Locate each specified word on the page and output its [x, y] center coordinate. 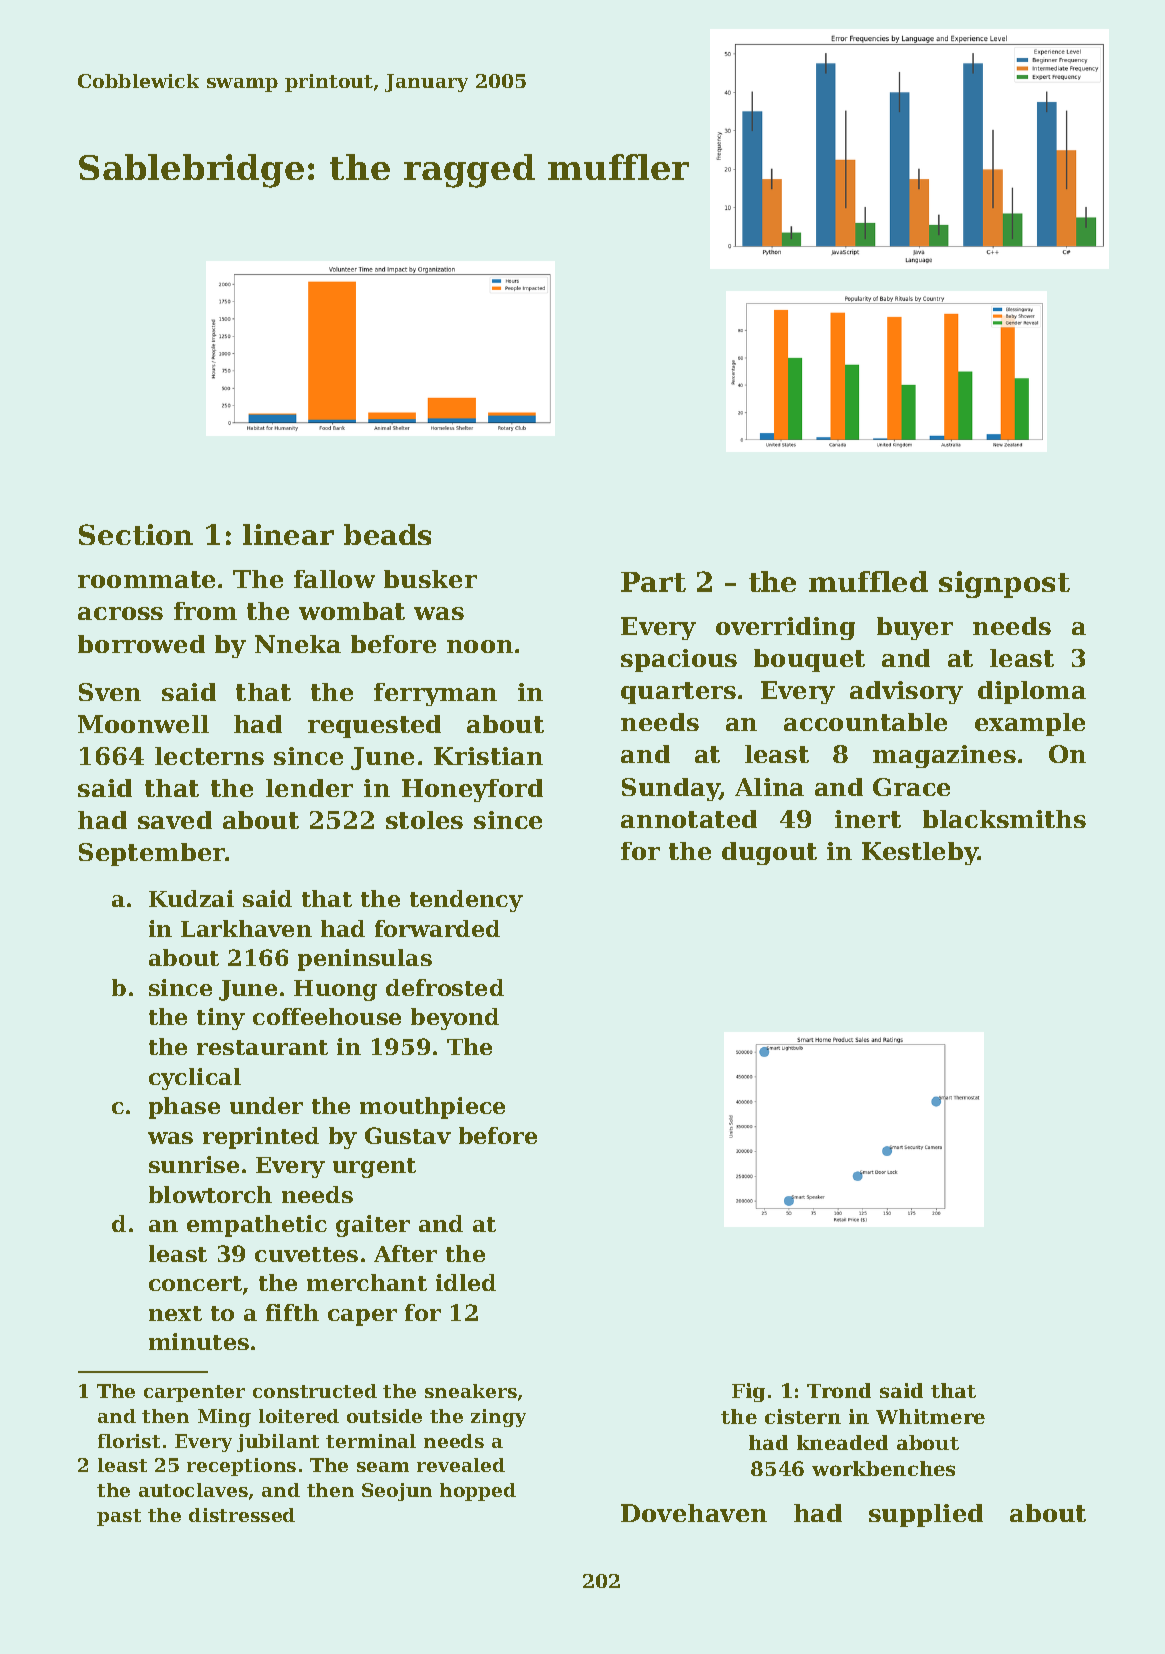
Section [136, 534]
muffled [868, 581]
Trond [839, 1390]
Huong [335, 990]
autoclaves [193, 1490]
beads [387, 534]
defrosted [445, 987]
